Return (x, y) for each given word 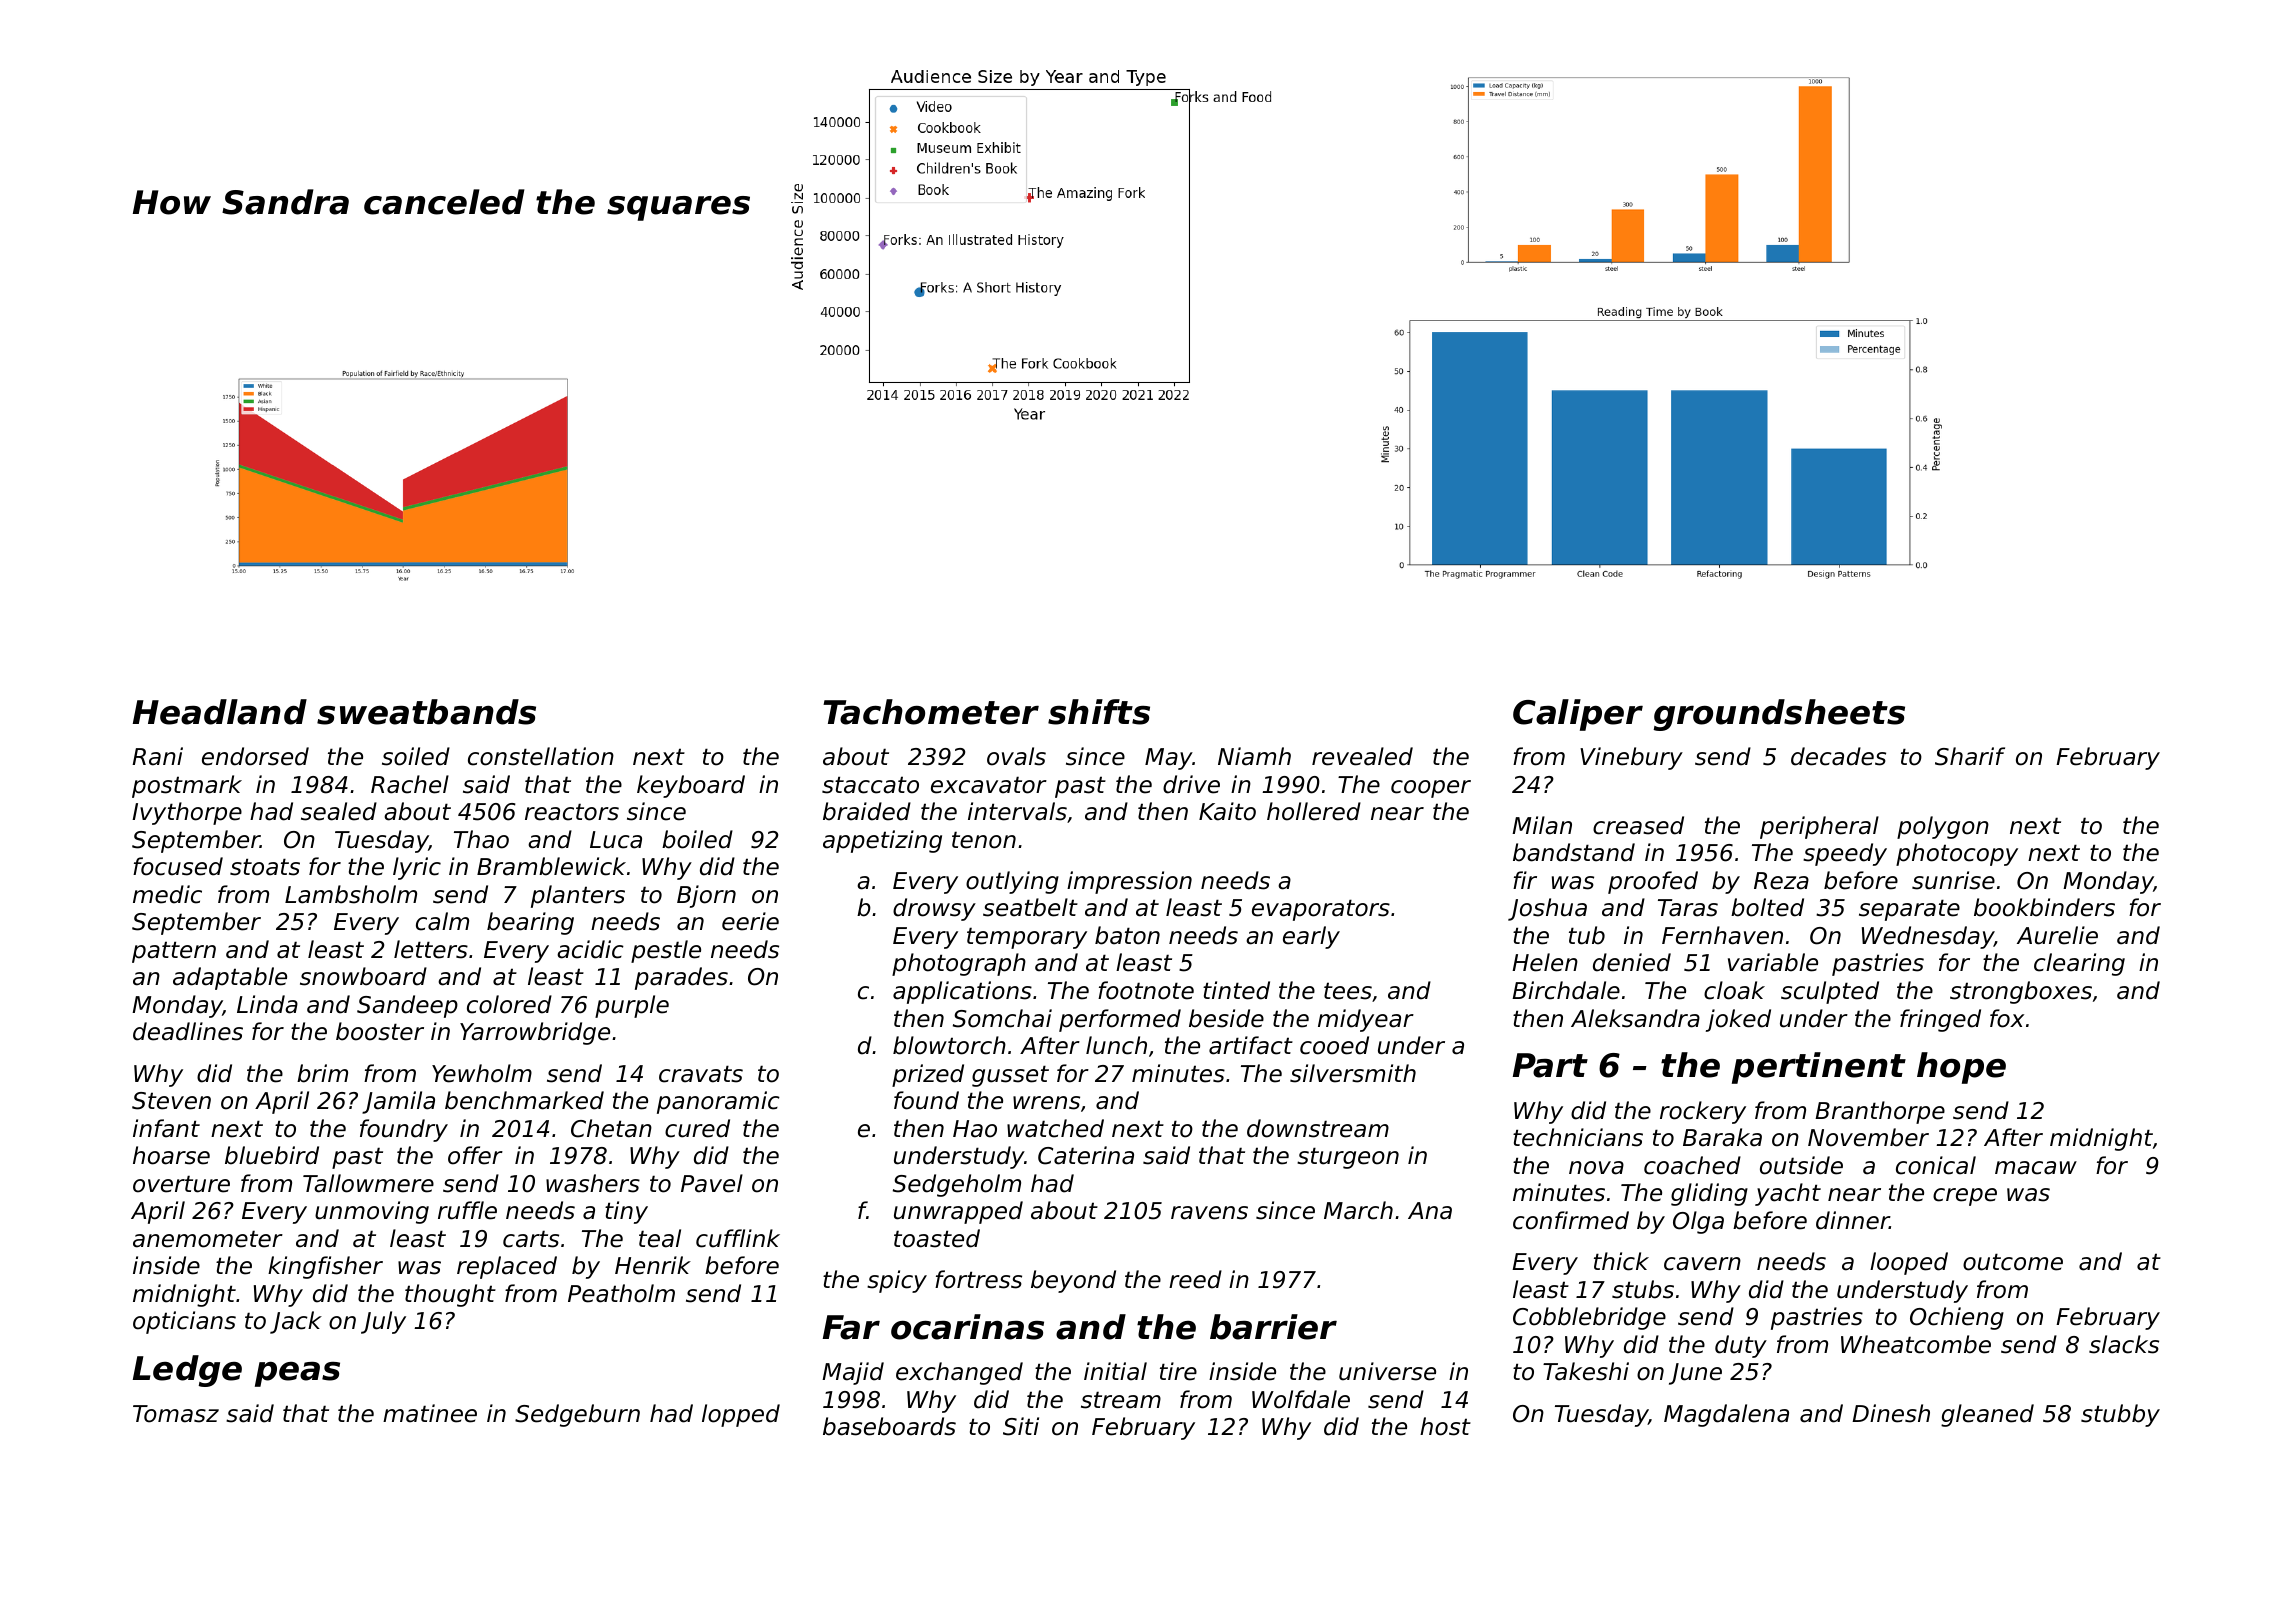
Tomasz (176, 1414)
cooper (1431, 789)
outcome (2013, 1262)
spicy (897, 1281)
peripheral (1819, 827)
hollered (1314, 811)
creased (1638, 825)
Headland (220, 712)
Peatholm (621, 1293)
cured (697, 1128)
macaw (2036, 1168)
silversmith (1353, 1073)
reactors (572, 812)
